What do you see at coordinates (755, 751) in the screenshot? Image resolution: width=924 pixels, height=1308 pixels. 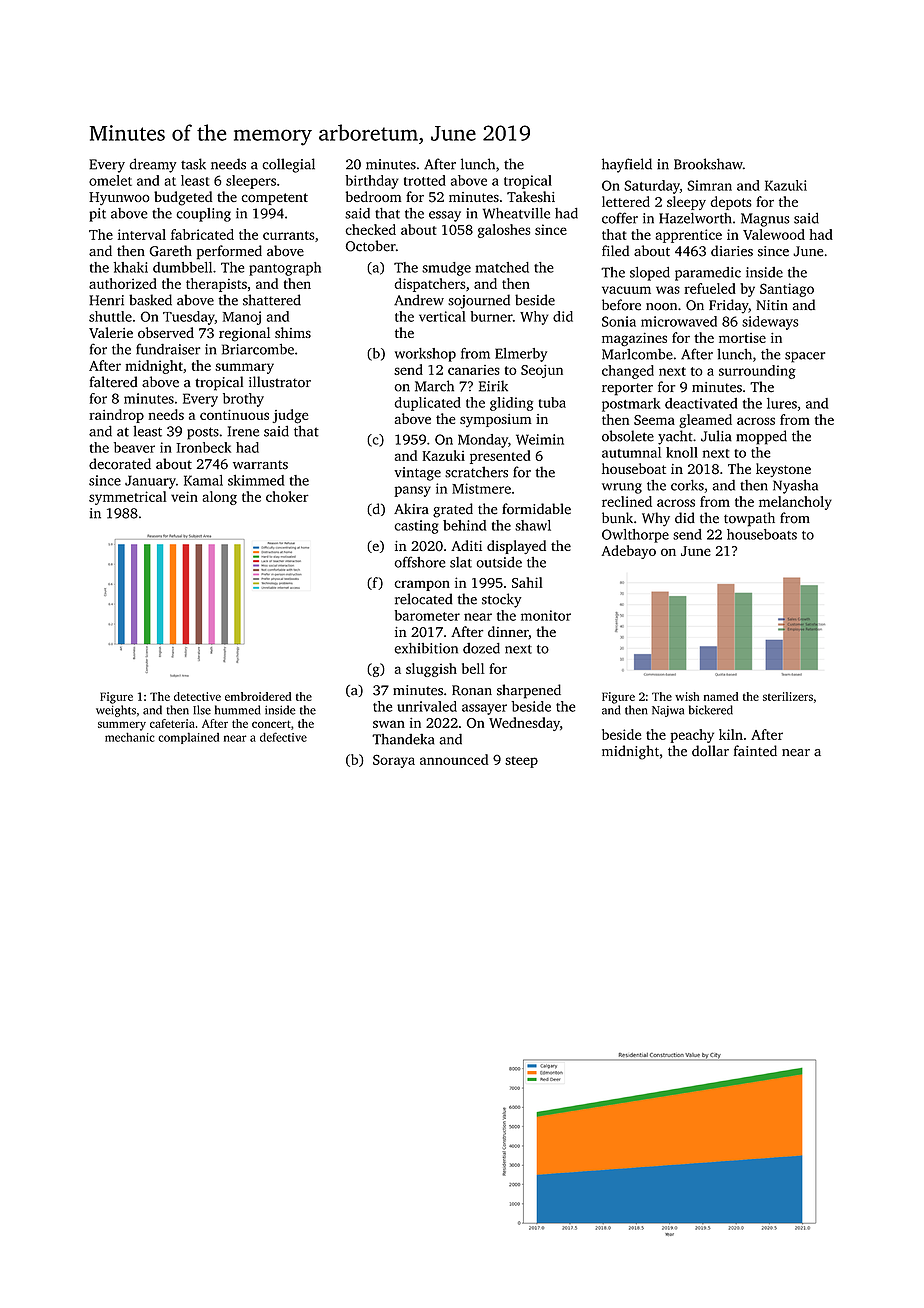 I see `fainted` at bounding box center [755, 751].
